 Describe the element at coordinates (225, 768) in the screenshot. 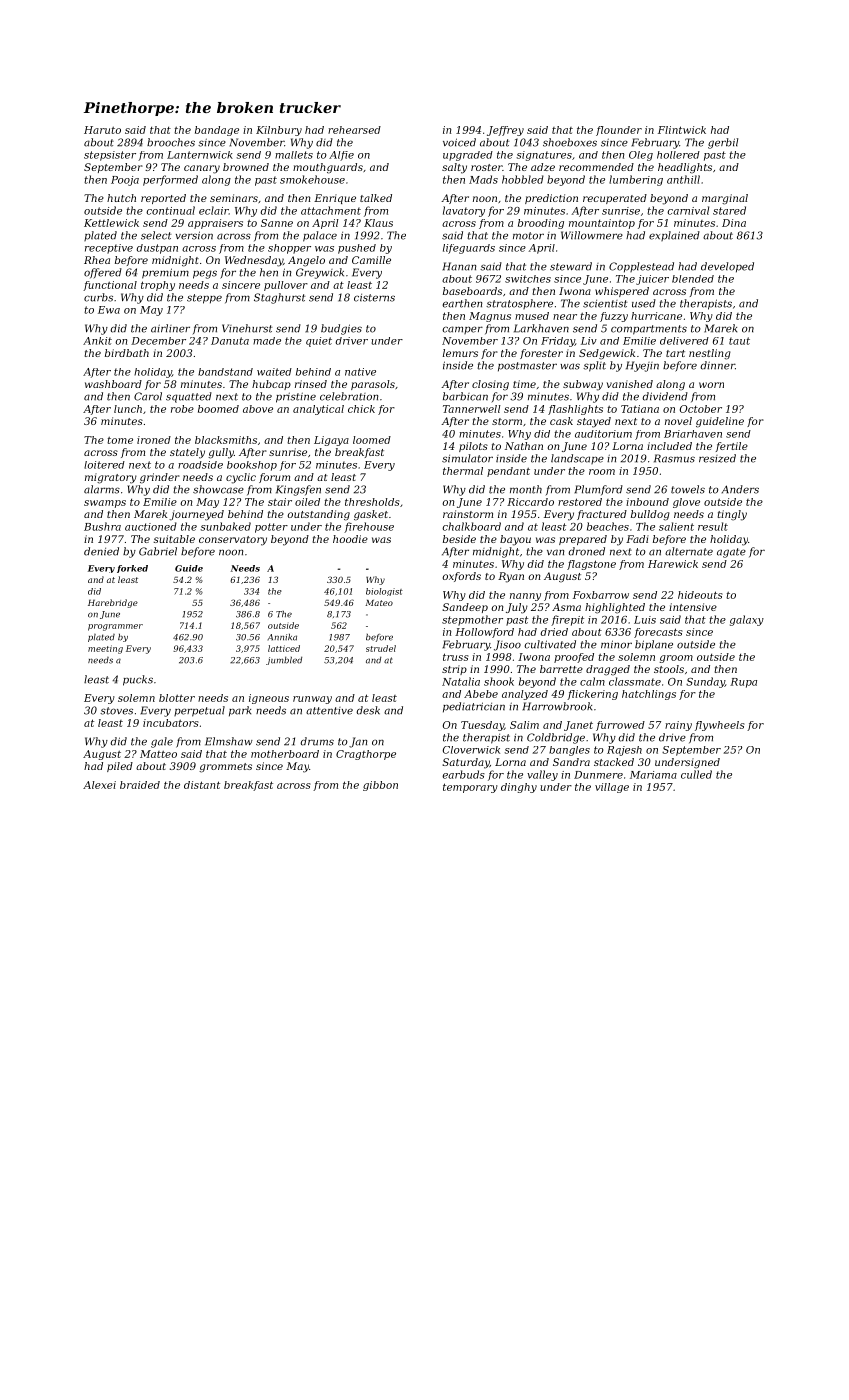

I see `grommets` at that location.
